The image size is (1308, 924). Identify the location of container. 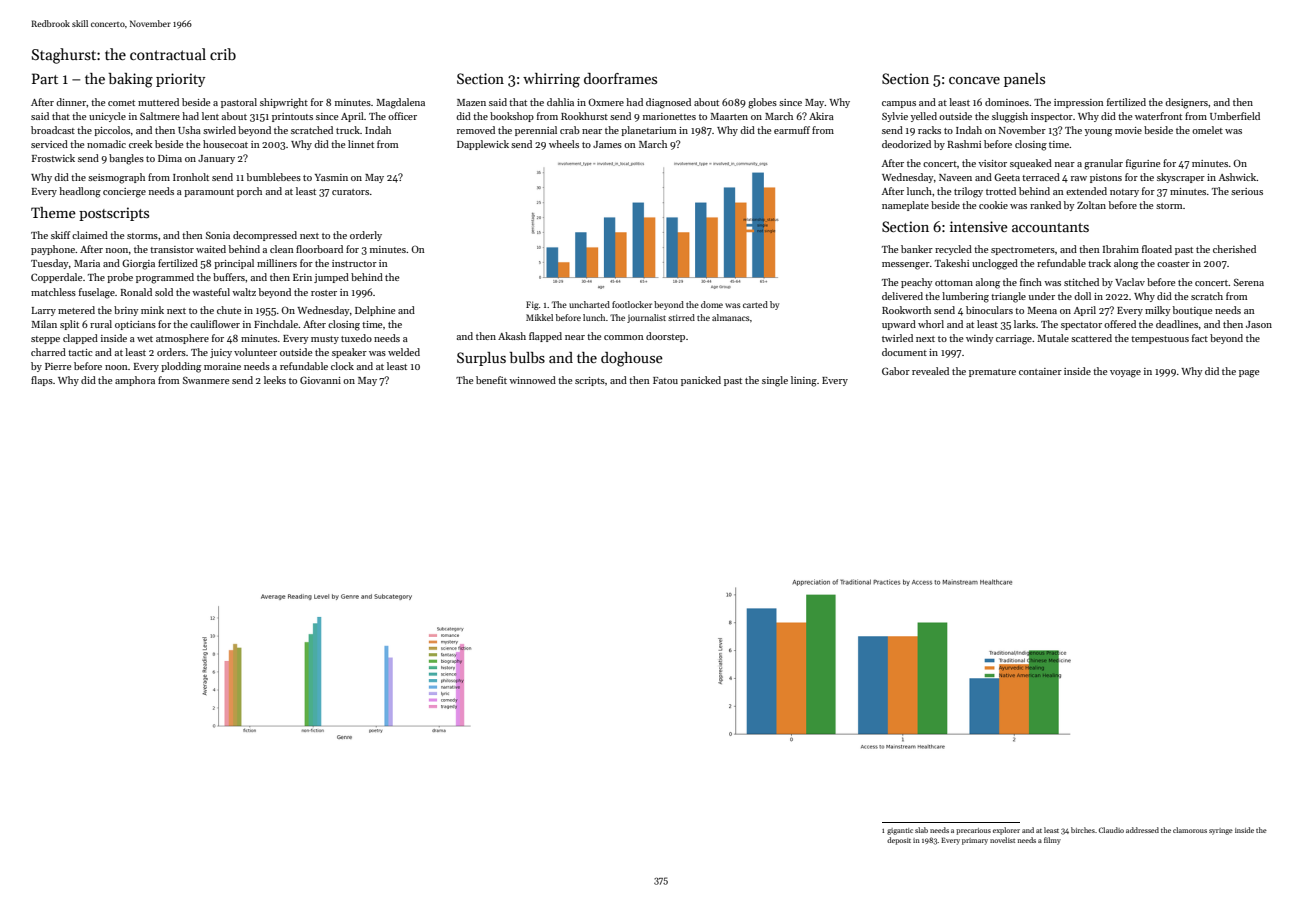
(1040, 371).
